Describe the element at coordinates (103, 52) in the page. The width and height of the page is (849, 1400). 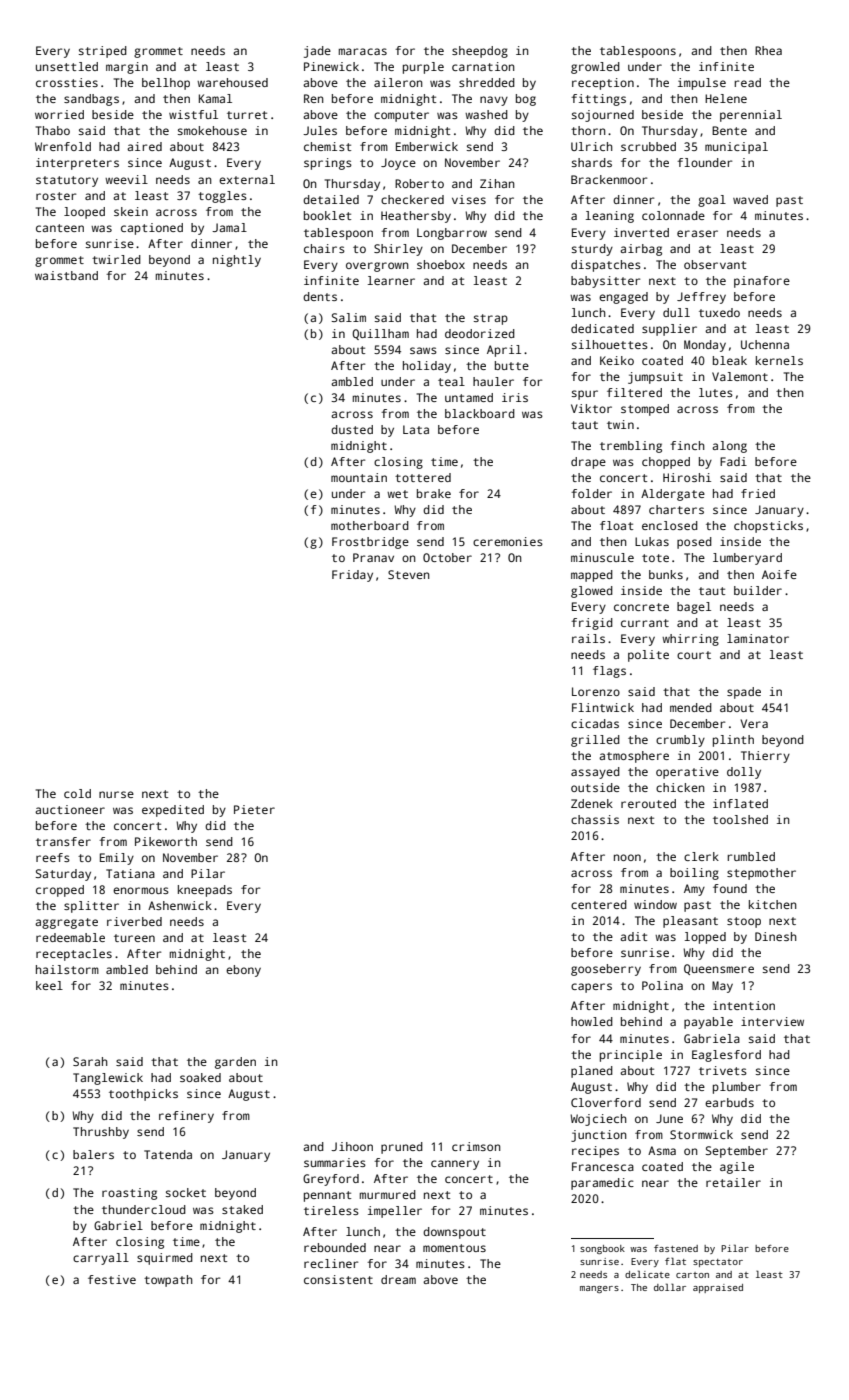
I see `striped` at that location.
